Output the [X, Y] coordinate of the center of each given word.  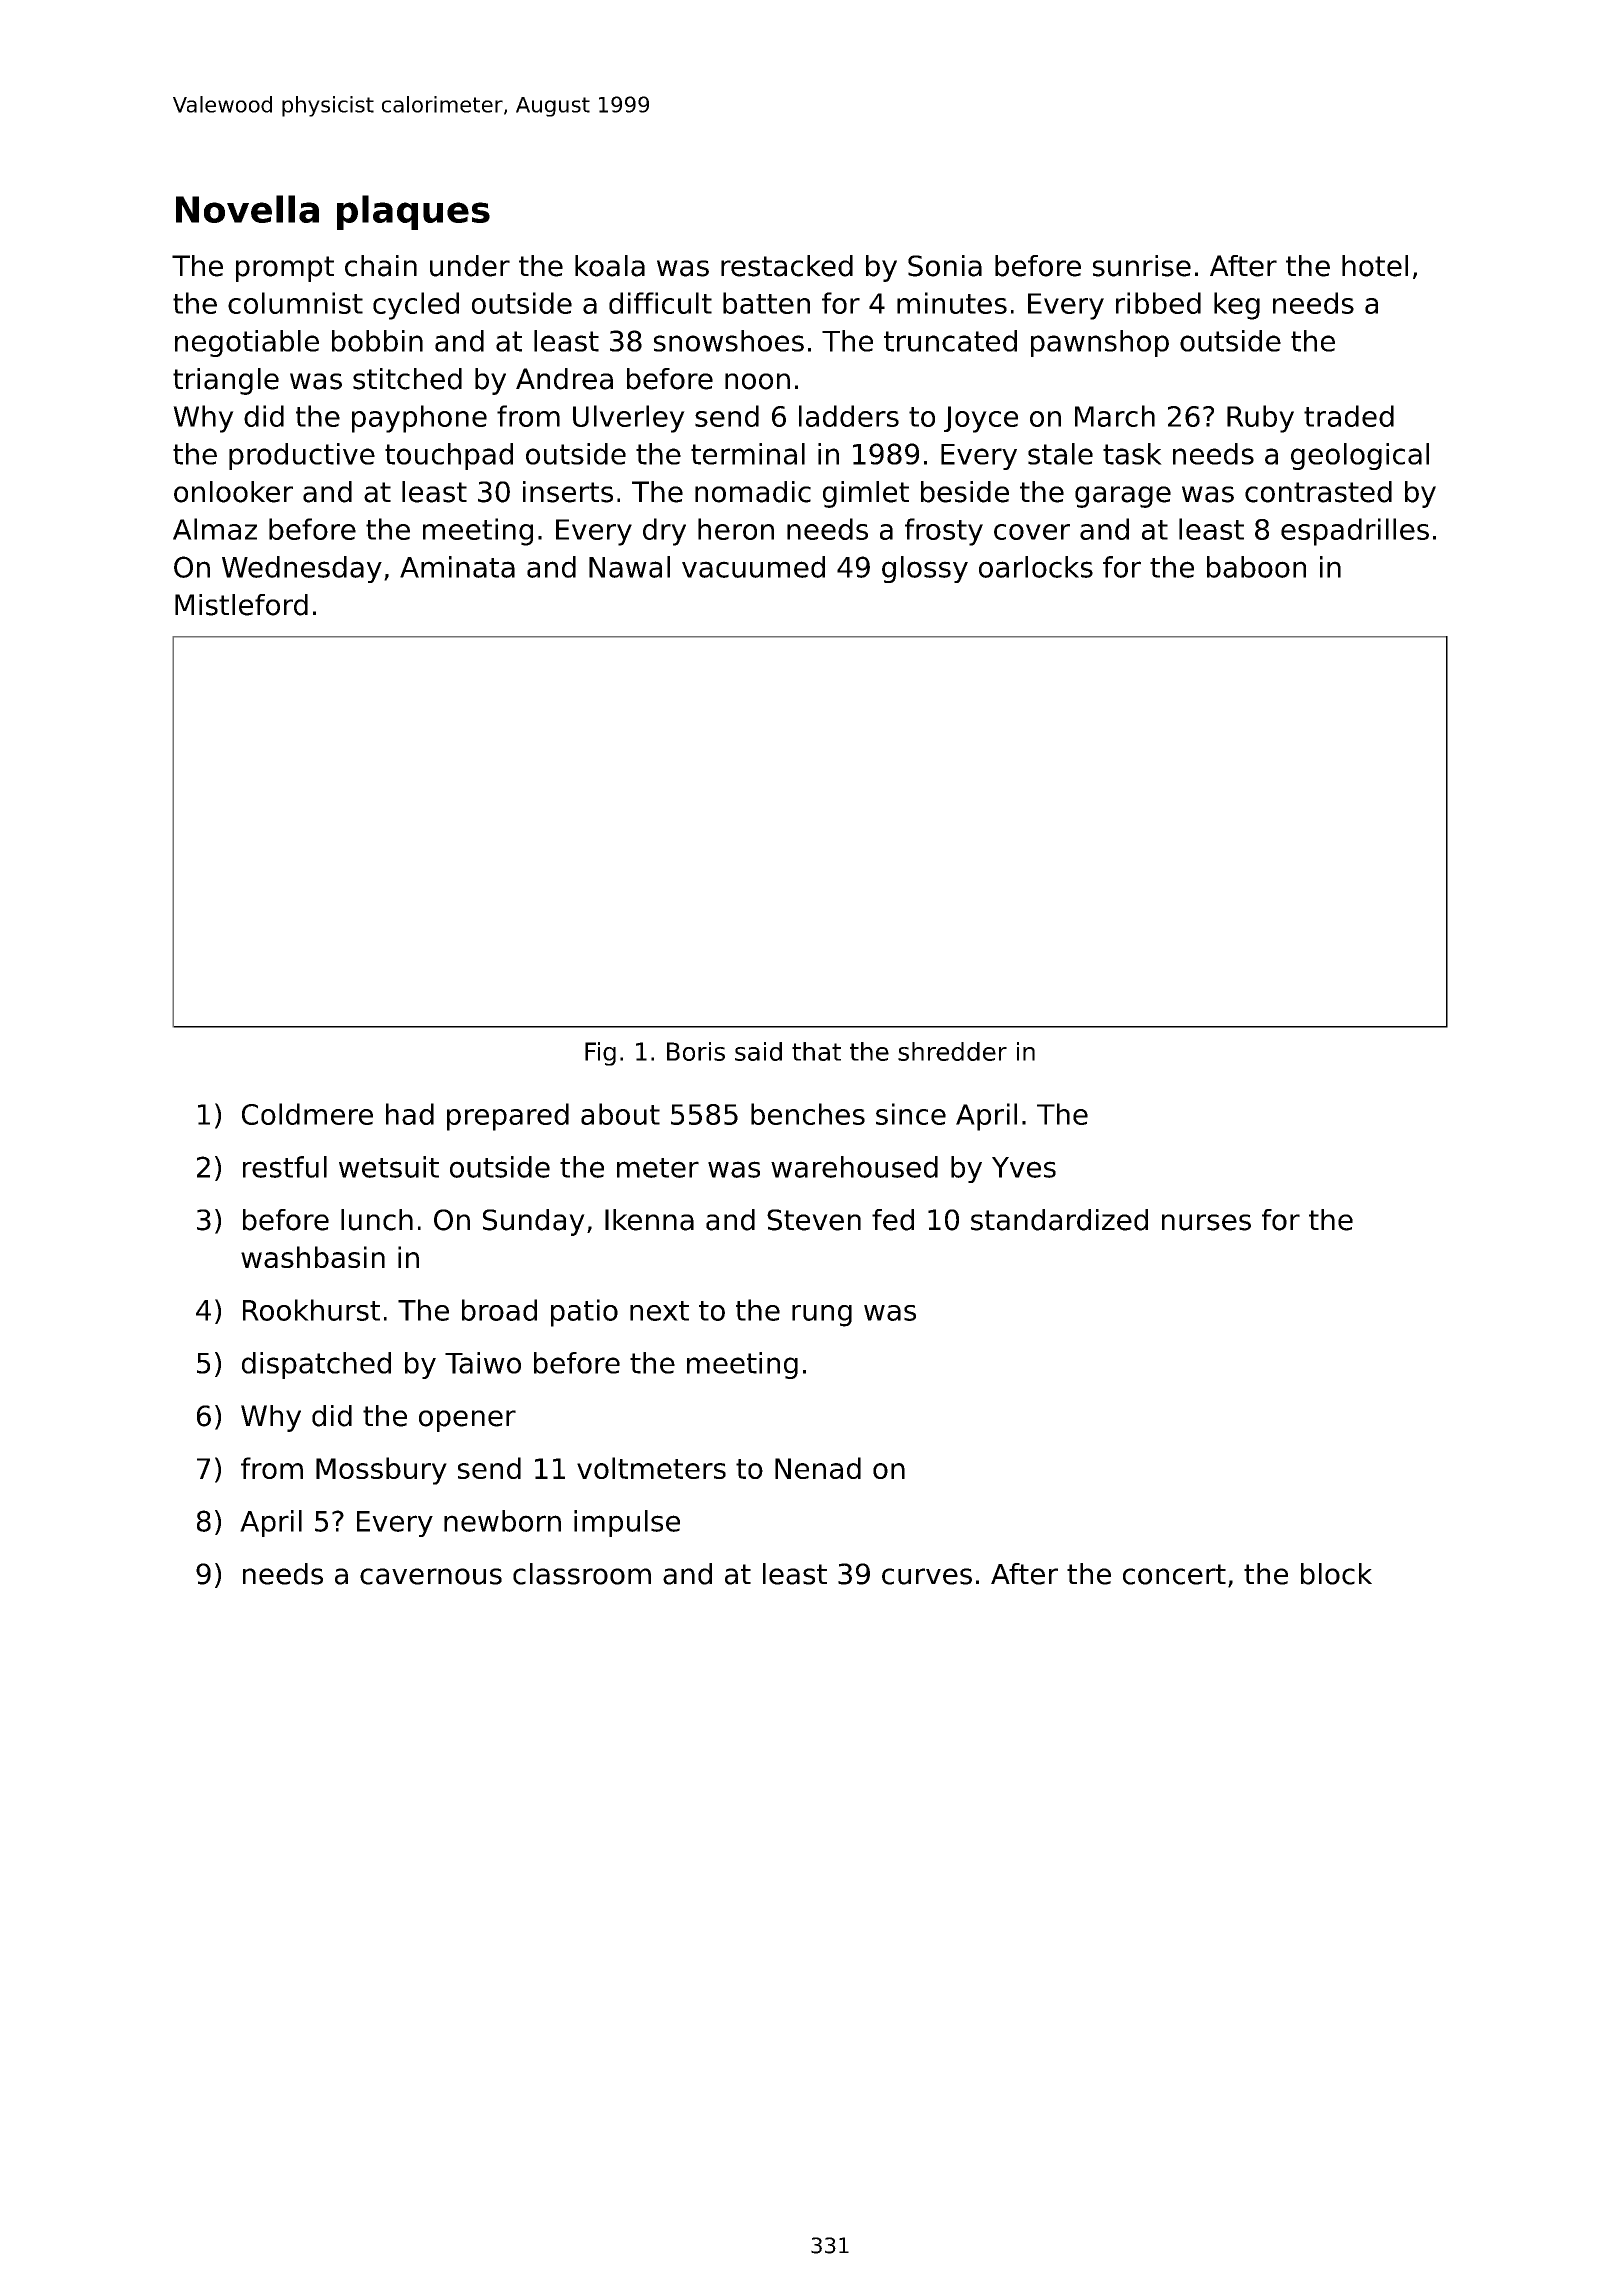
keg [1237, 306]
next [659, 1311]
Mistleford [241, 605]
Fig [600, 1054]
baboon [1256, 567]
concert [1174, 1574]
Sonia [945, 266]
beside [965, 492]
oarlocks [1036, 567]
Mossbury [381, 1471]
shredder [952, 1051]
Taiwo [483, 1363]
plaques [413, 212]
